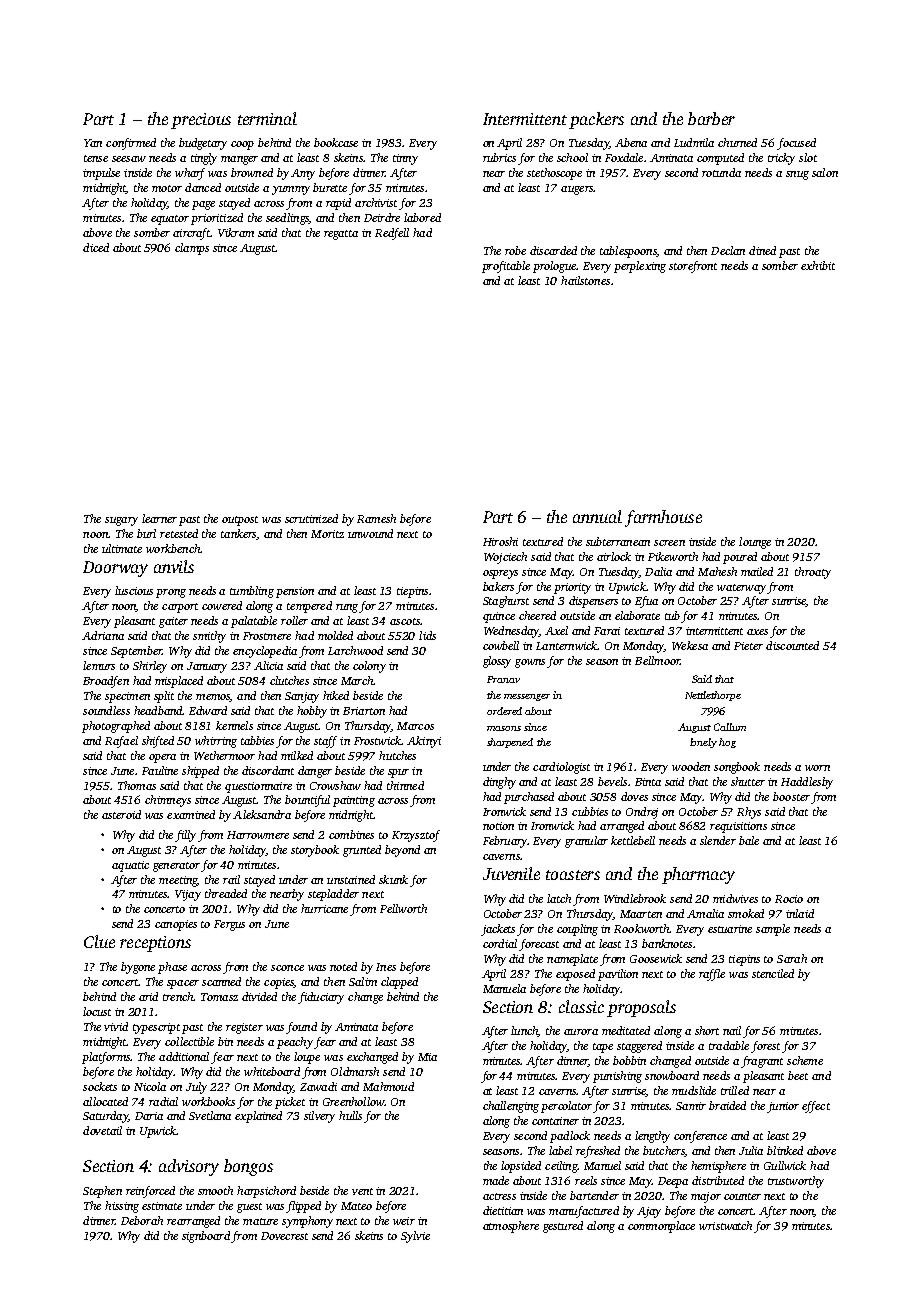 This image has height=1308, width=924. I want to click on Dovecrest, so click(284, 1236).
